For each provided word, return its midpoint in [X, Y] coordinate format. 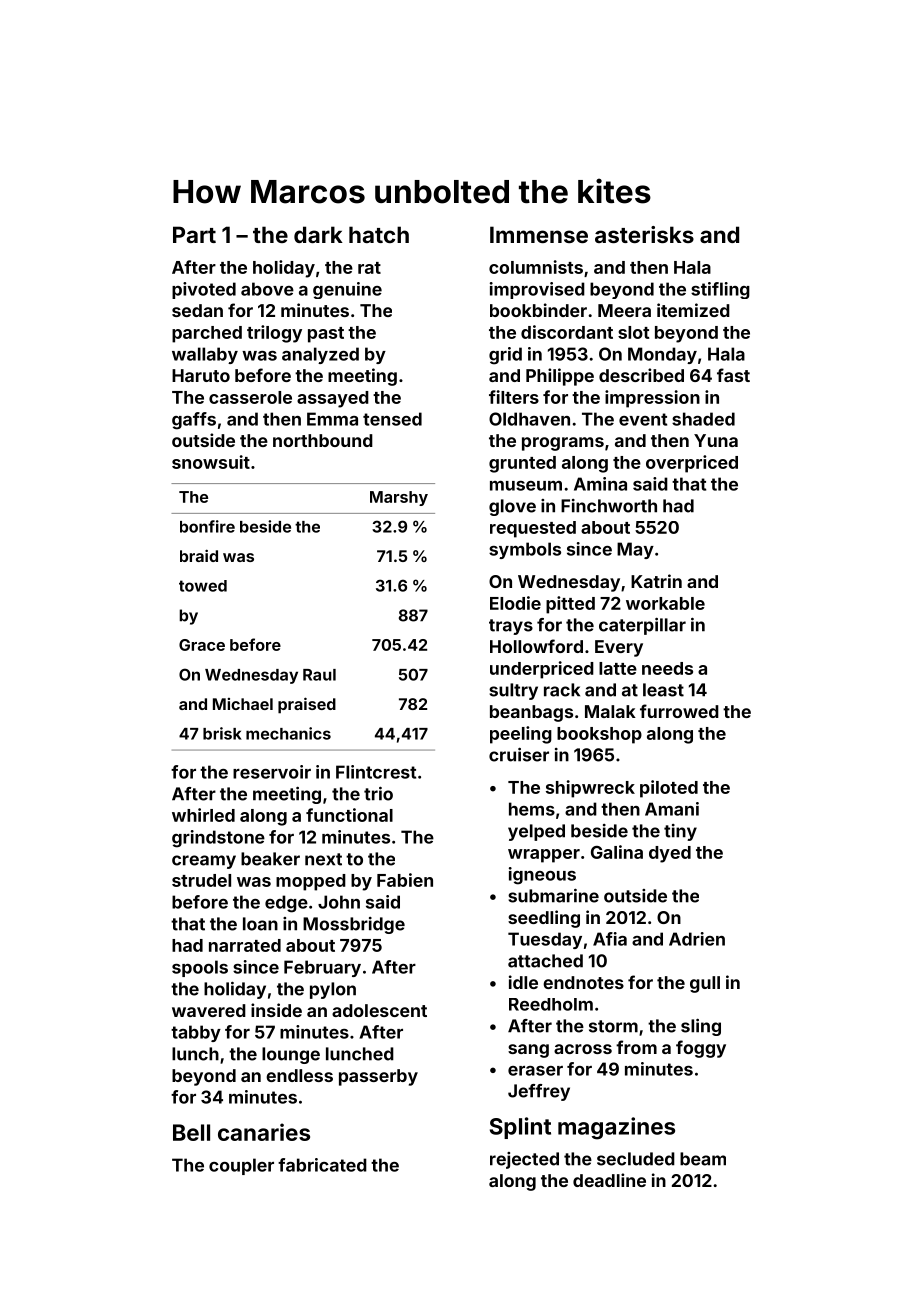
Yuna [716, 440]
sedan [197, 310]
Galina [617, 852]
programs [563, 444]
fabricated [322, 1165]
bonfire [207, 526]
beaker [270, 859]
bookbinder [538, 310]
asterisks [644, 234]
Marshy [399, 498]
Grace [202, 645]
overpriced [692, 464]
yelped [536, 832]
